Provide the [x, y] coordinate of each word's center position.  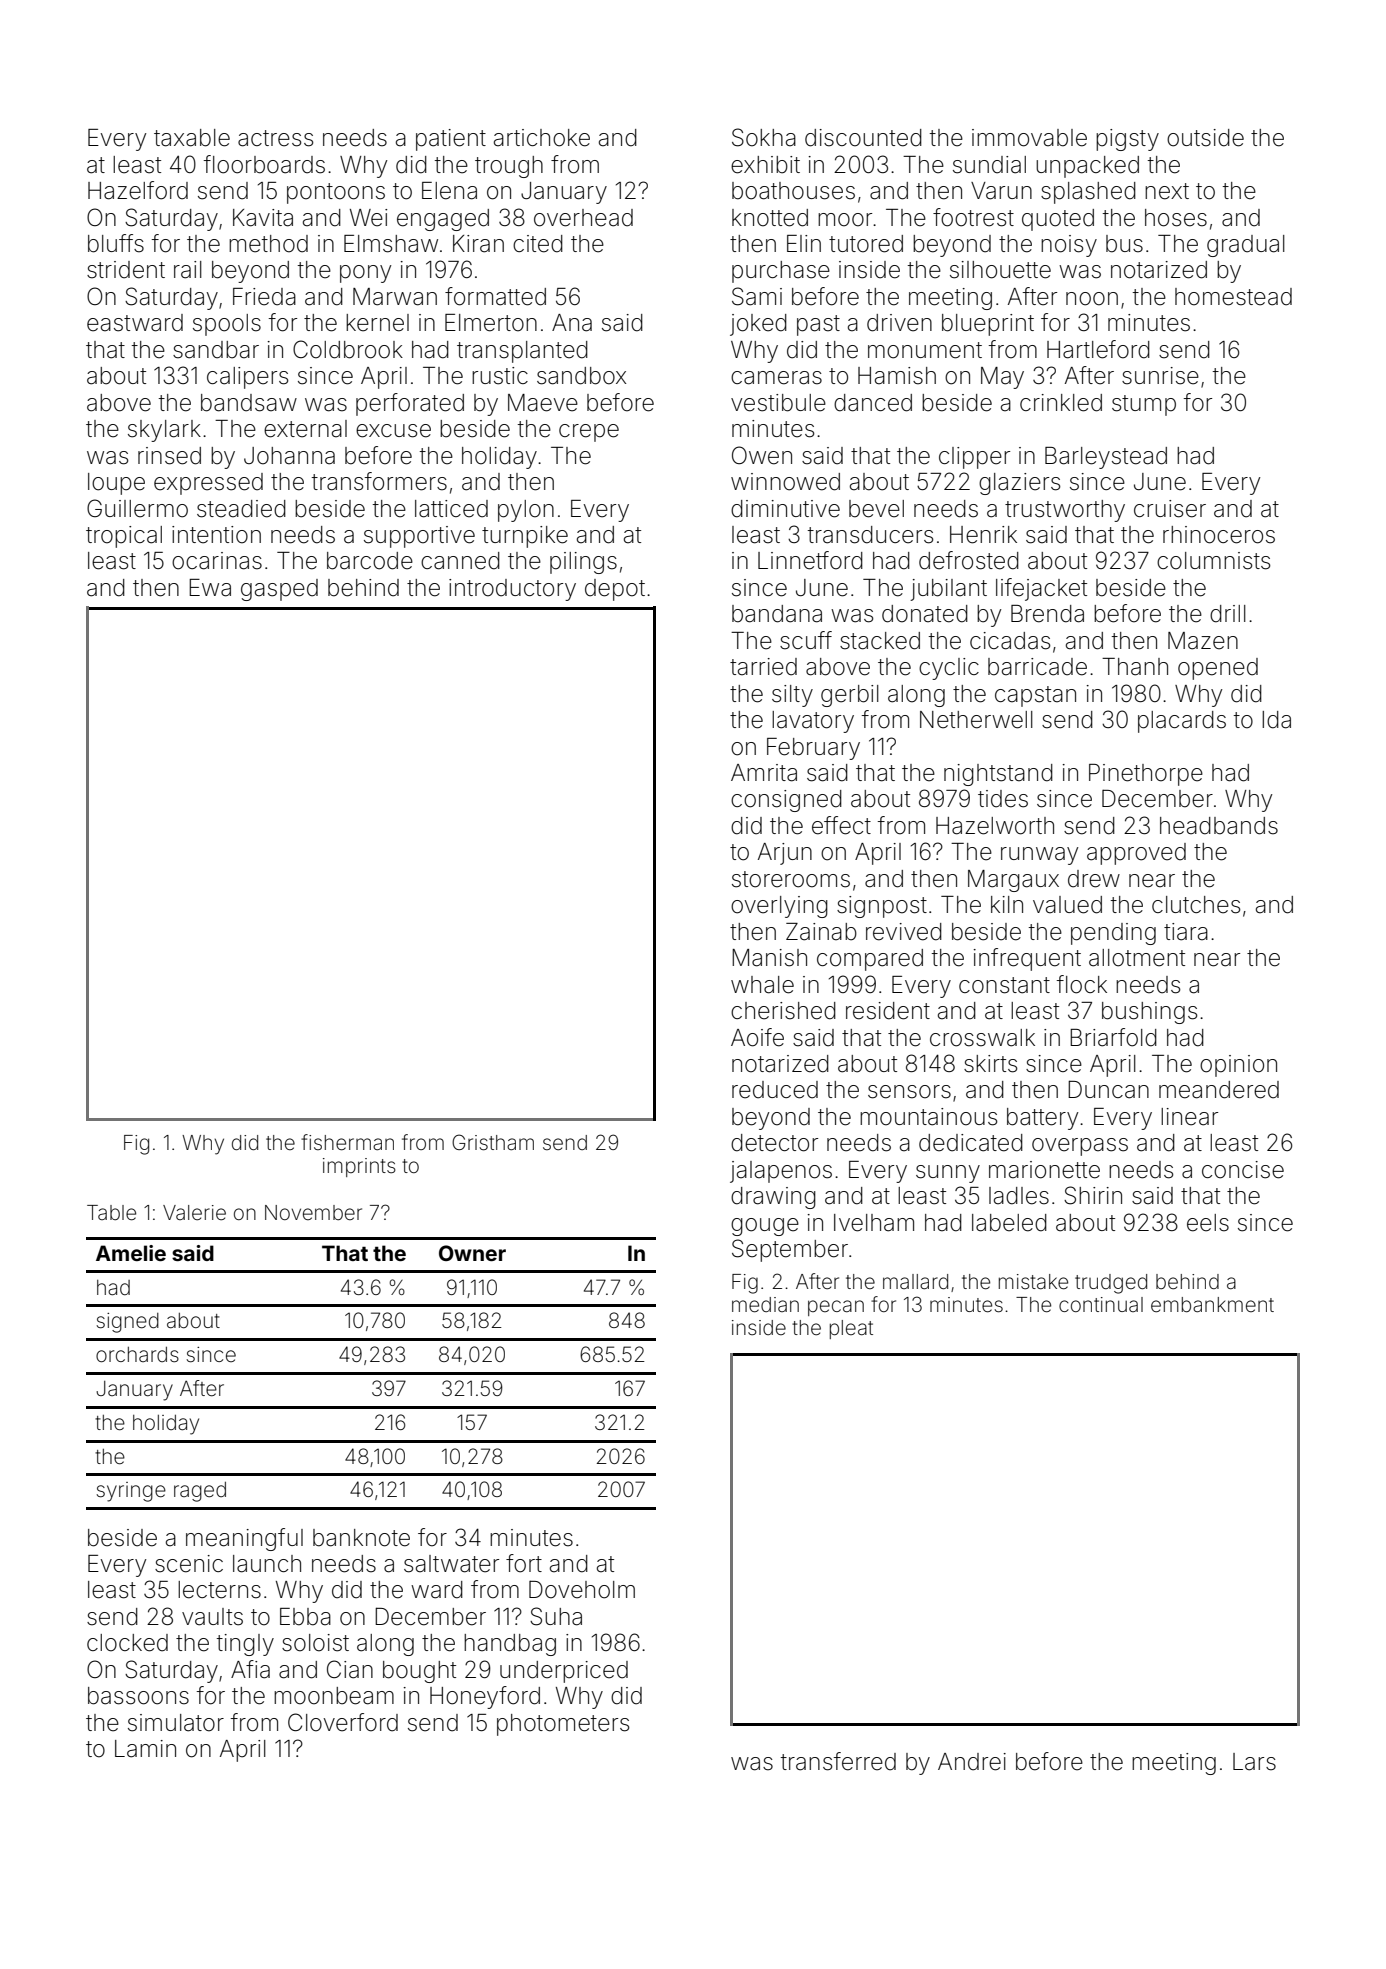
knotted [770, 218]
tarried [763, 667]
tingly [245, 1645]
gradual [1246, 246]
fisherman [347, 1142]
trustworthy [1065, 511]
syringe [131, 1492]
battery [1042, 1119]
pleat [851, 1329]
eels [1208, 1223]
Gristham [493, 1142]
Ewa [210, 588]
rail [188, 270]
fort [524, 1563]
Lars [1254, 1762]
